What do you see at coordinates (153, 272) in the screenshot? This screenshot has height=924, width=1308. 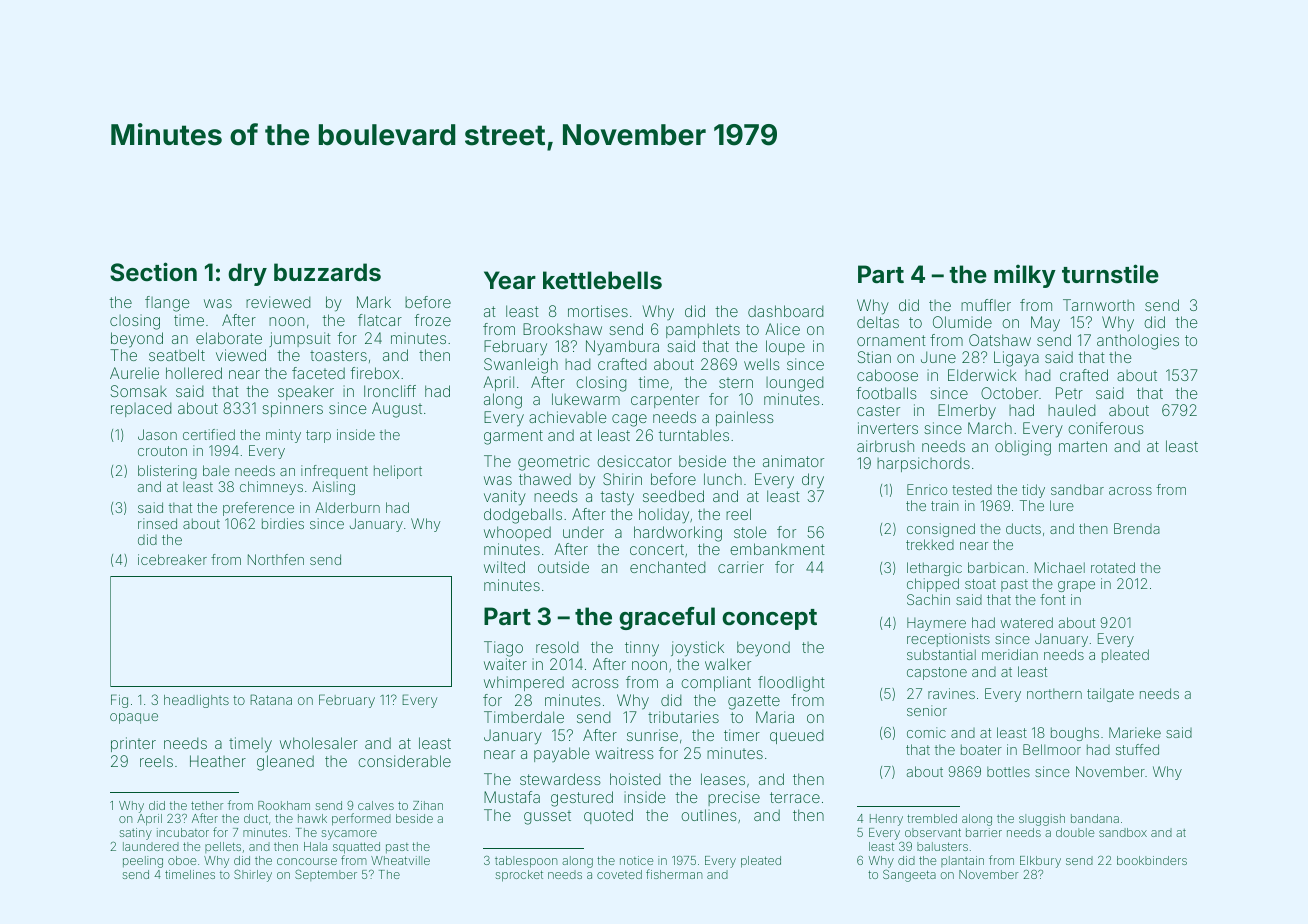 I see `Section` at bounding box center [153, 272].
